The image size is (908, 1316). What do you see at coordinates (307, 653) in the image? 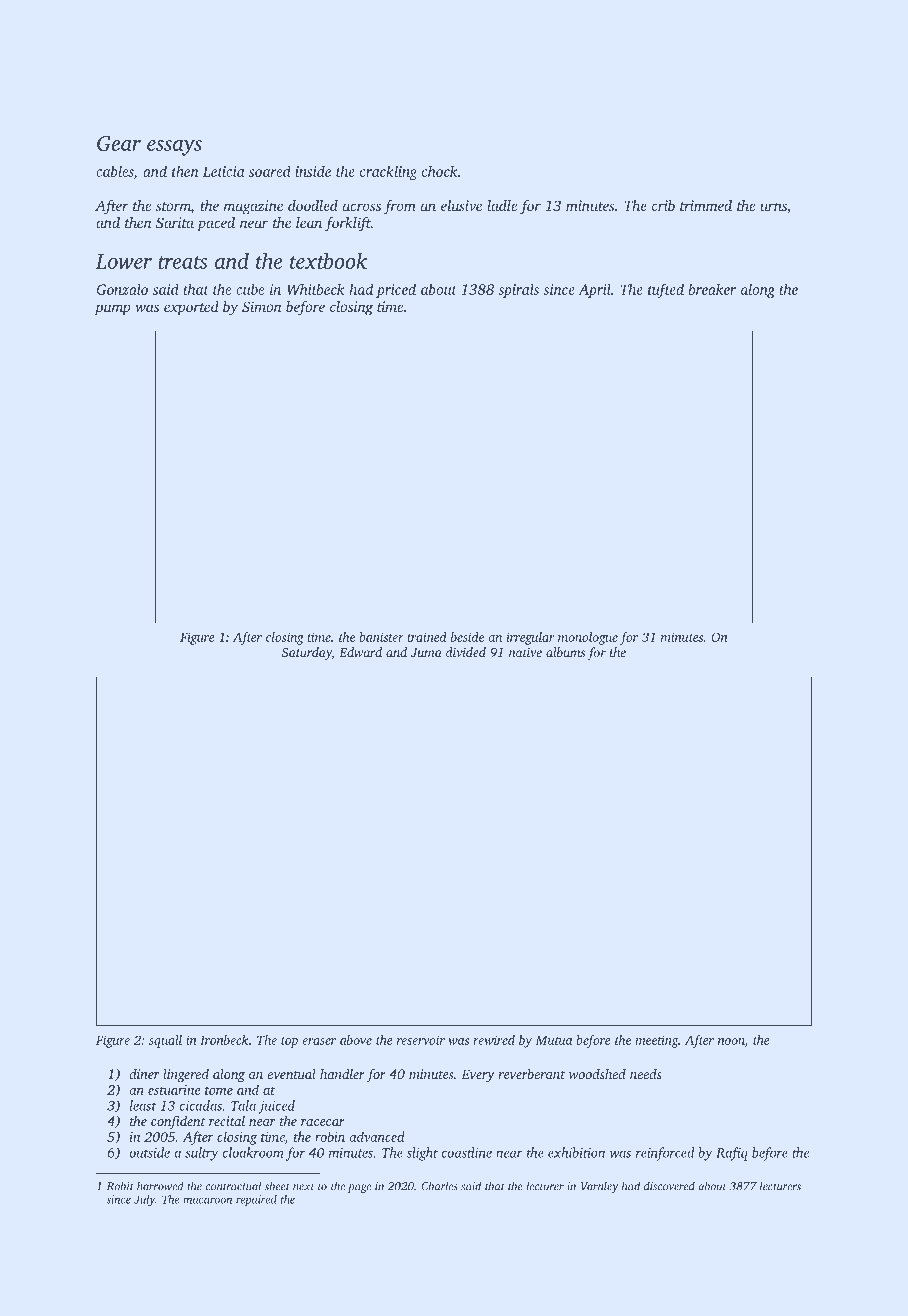
I see `Saturday` at bounding box center [307, 653].
